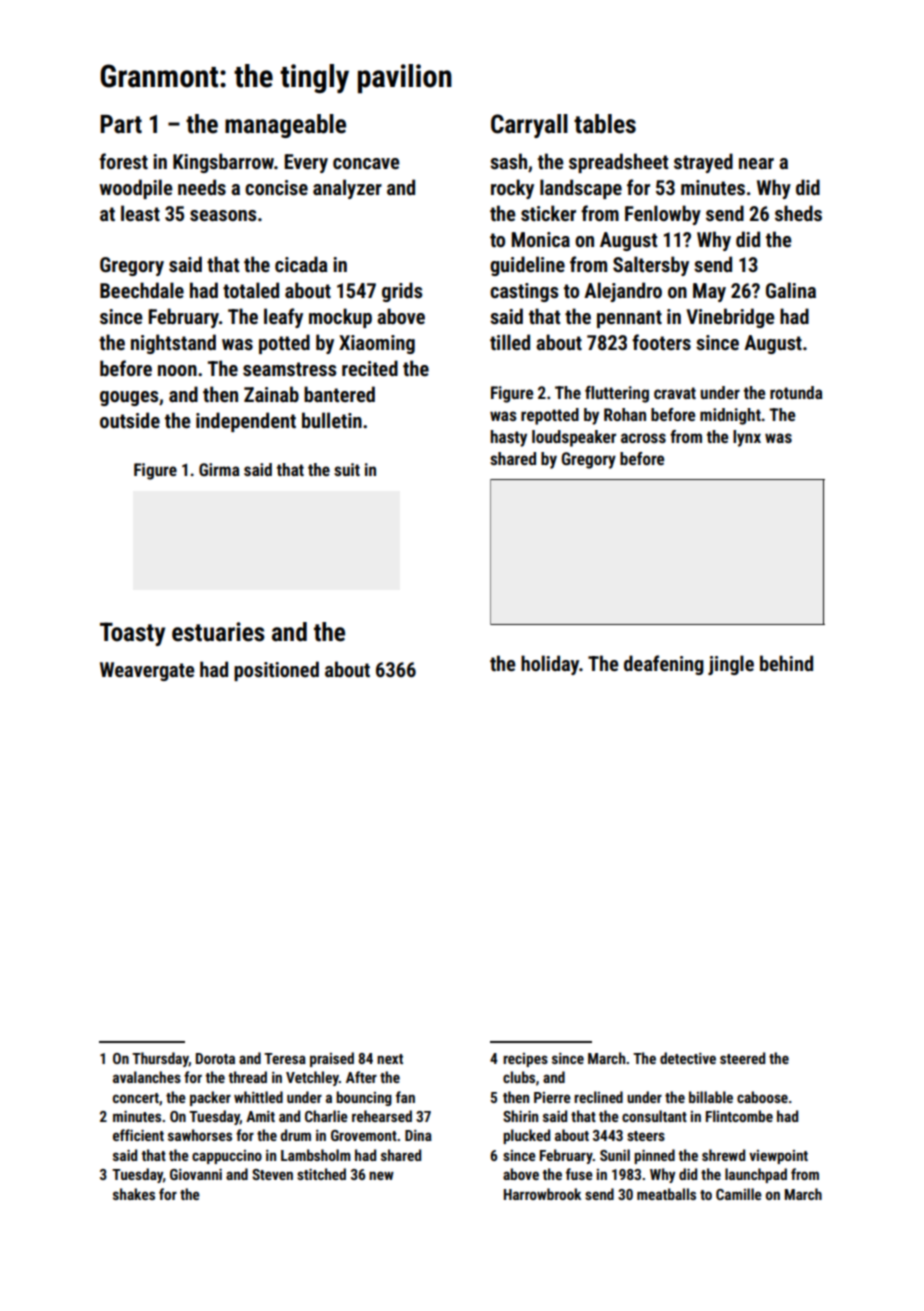  I want to click on spreadsheet, so click(618, 163).
